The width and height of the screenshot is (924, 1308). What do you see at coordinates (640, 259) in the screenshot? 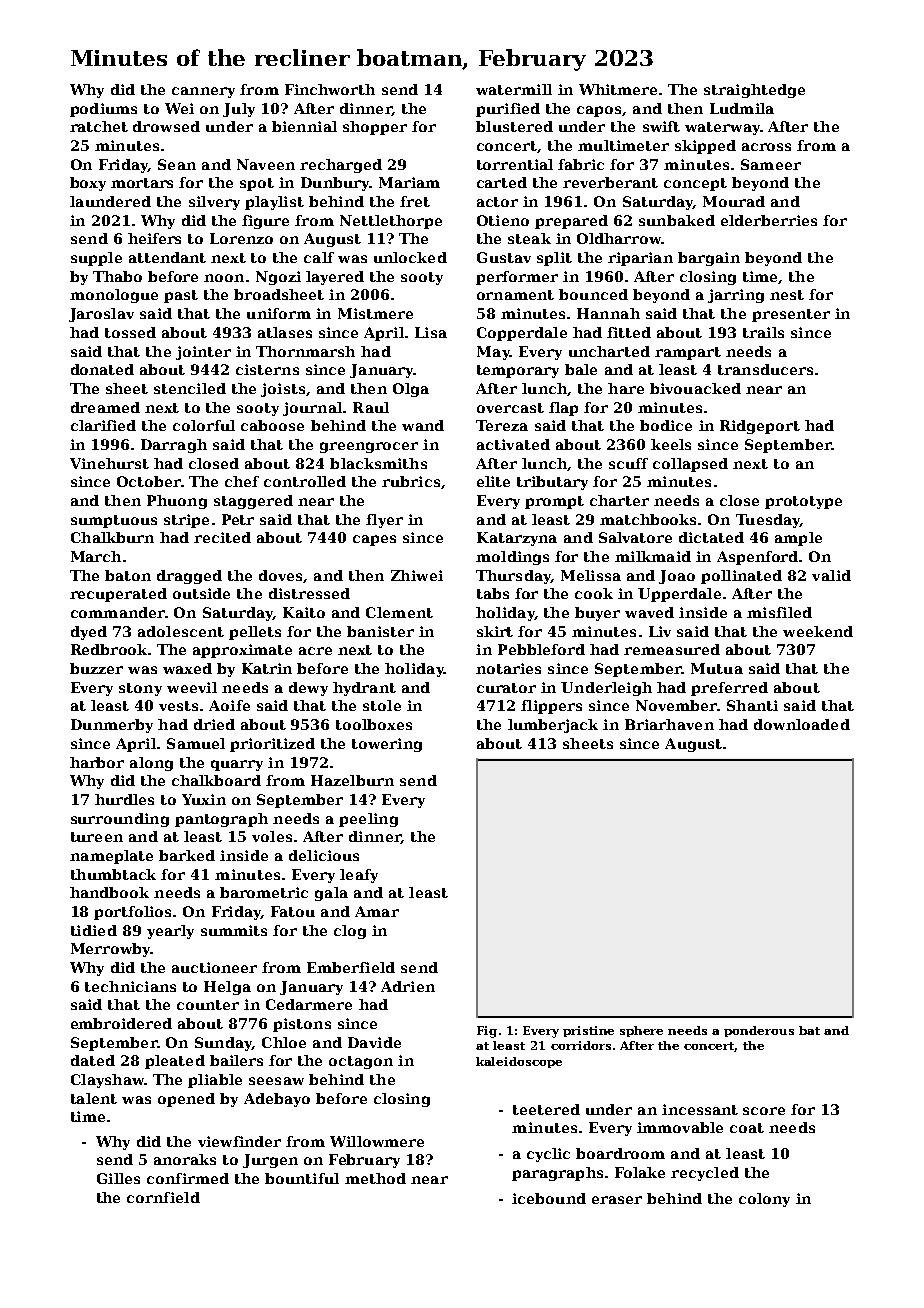
I see `riparian` at bounding box center [640, 259].
